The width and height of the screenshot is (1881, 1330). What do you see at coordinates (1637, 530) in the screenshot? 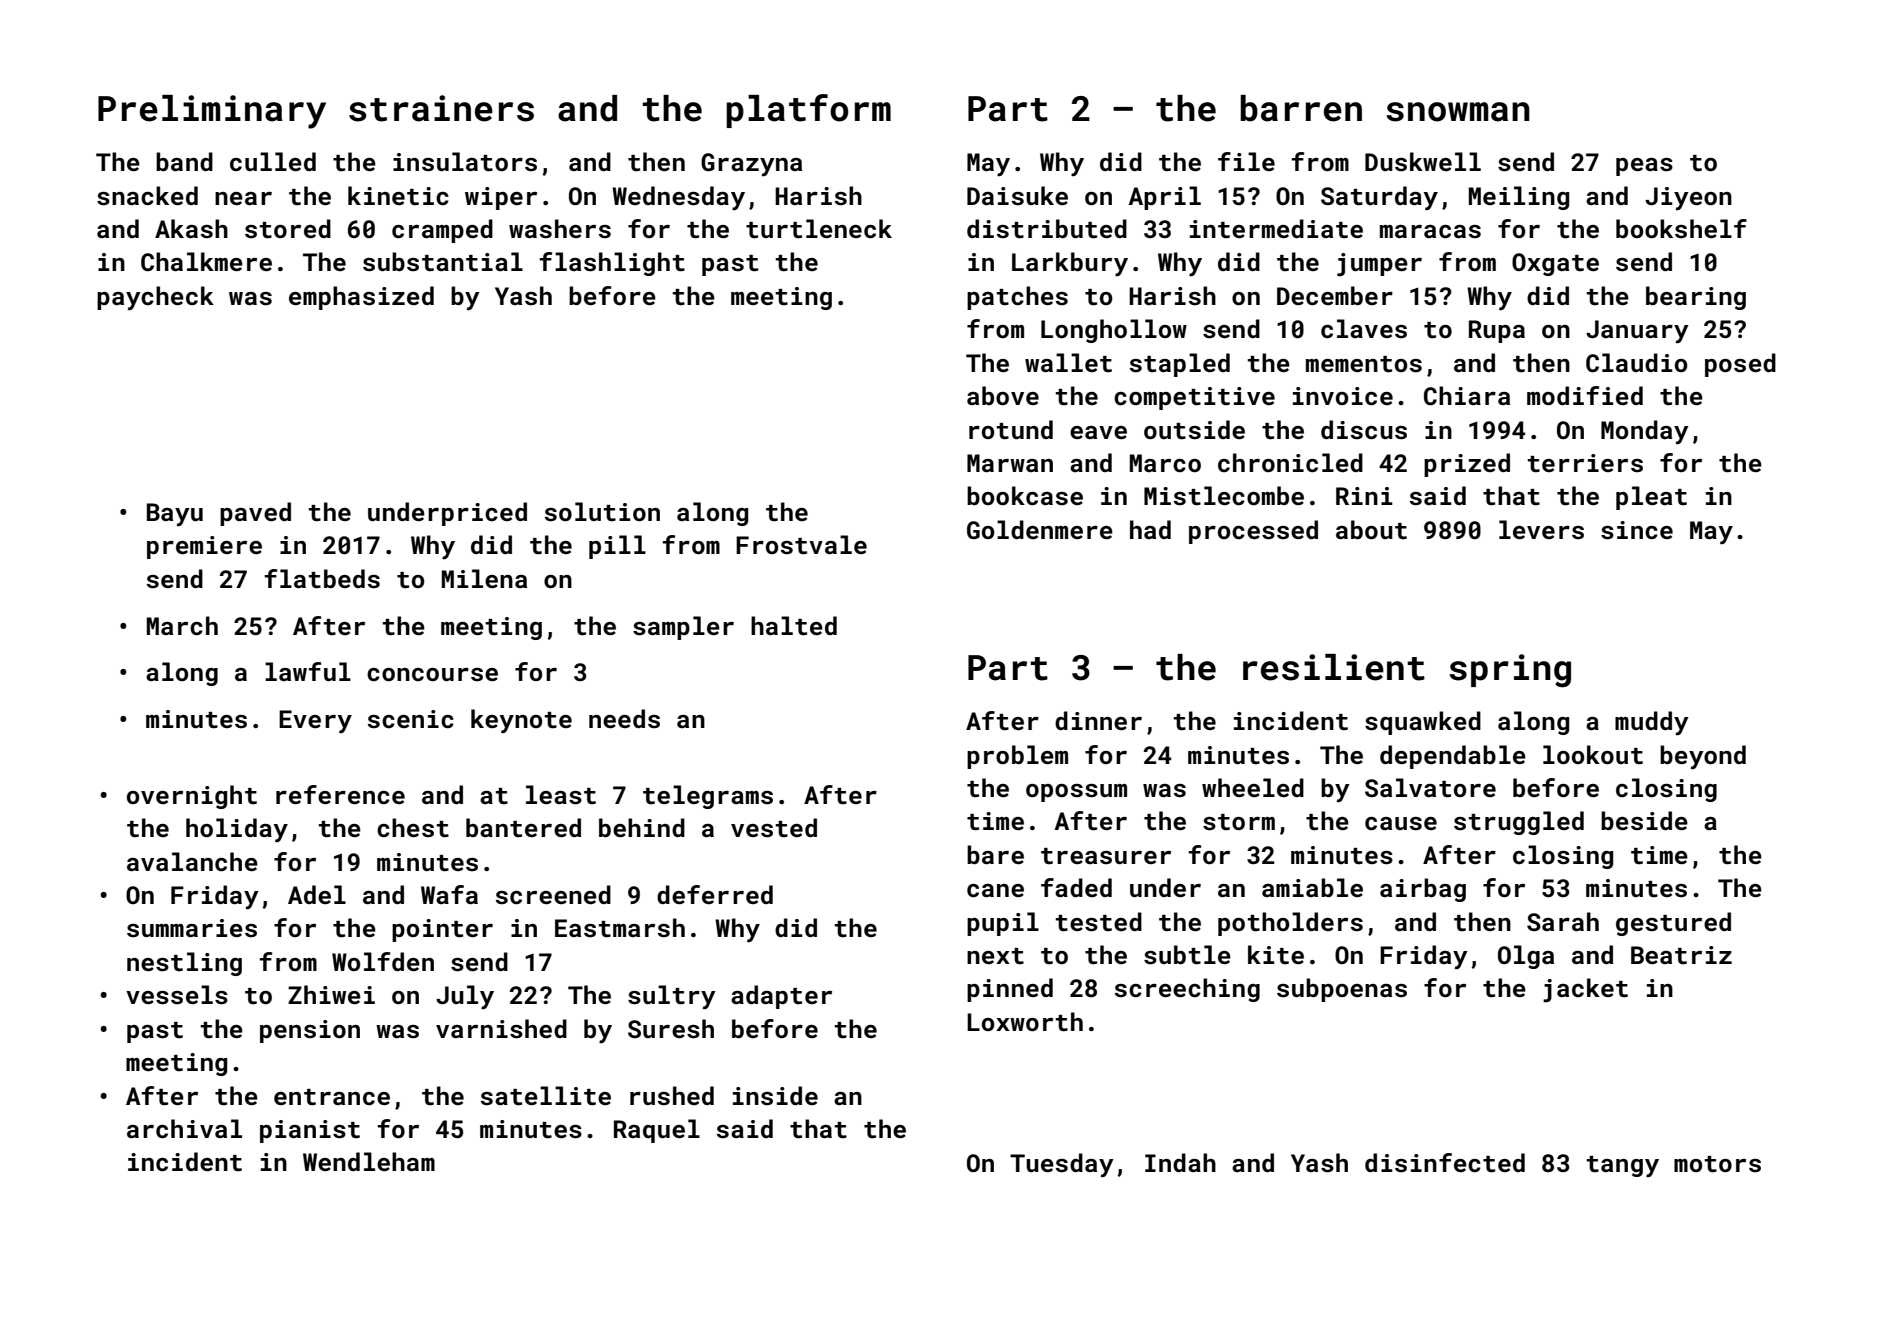
I see `since` at bounding box center [1637, 530].
